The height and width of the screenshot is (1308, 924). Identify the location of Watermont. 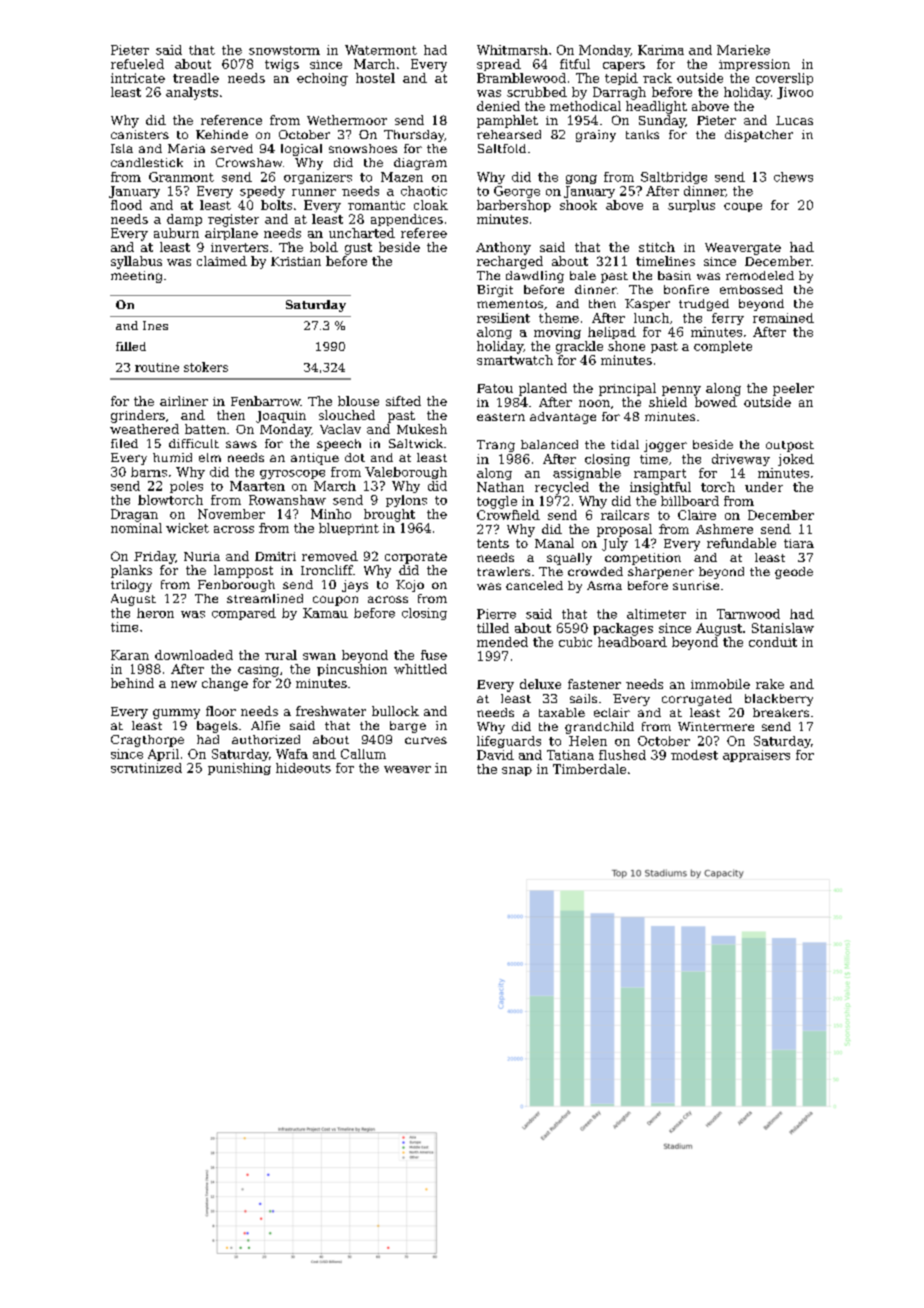
(381, 50).
